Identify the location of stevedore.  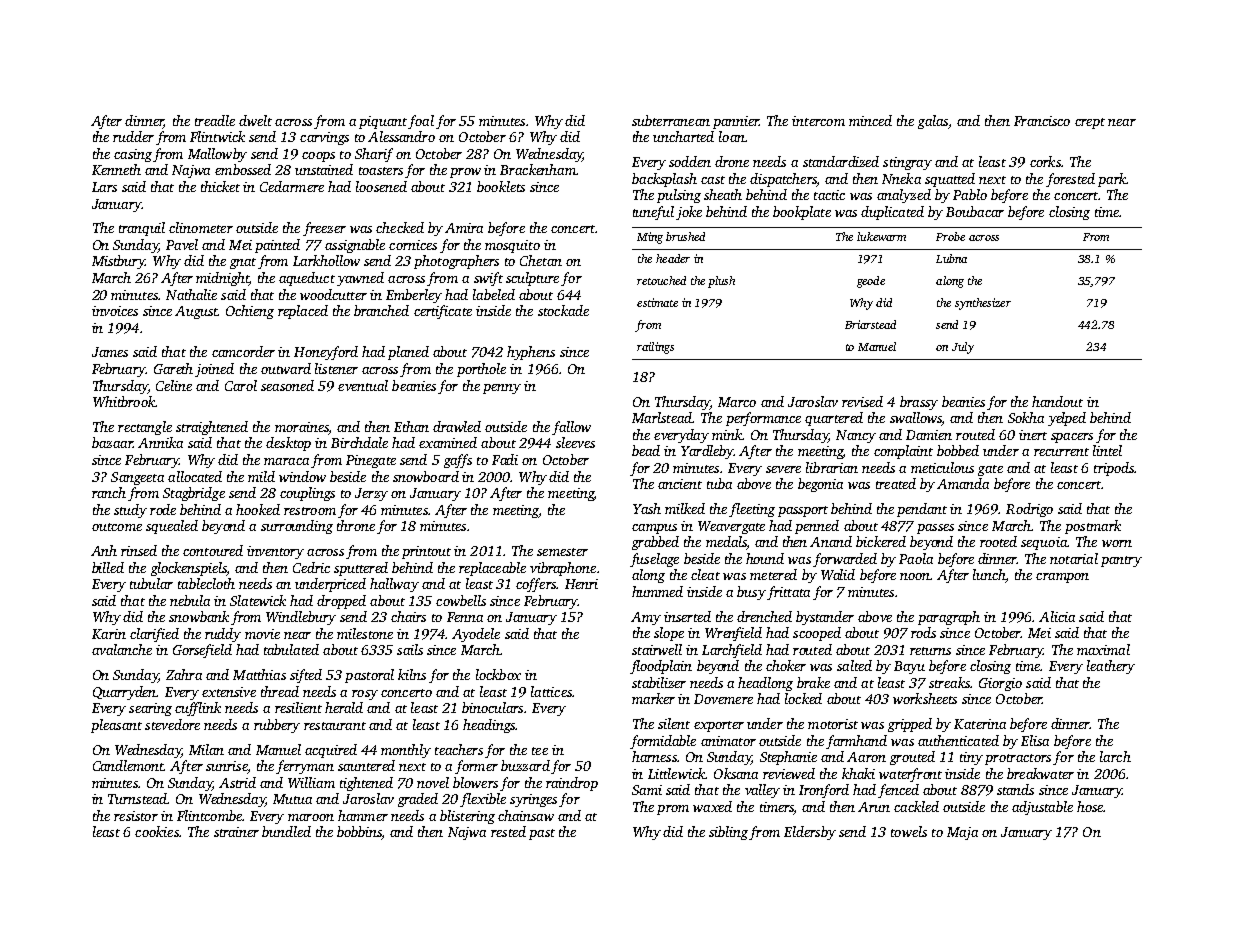
(172, 724).
